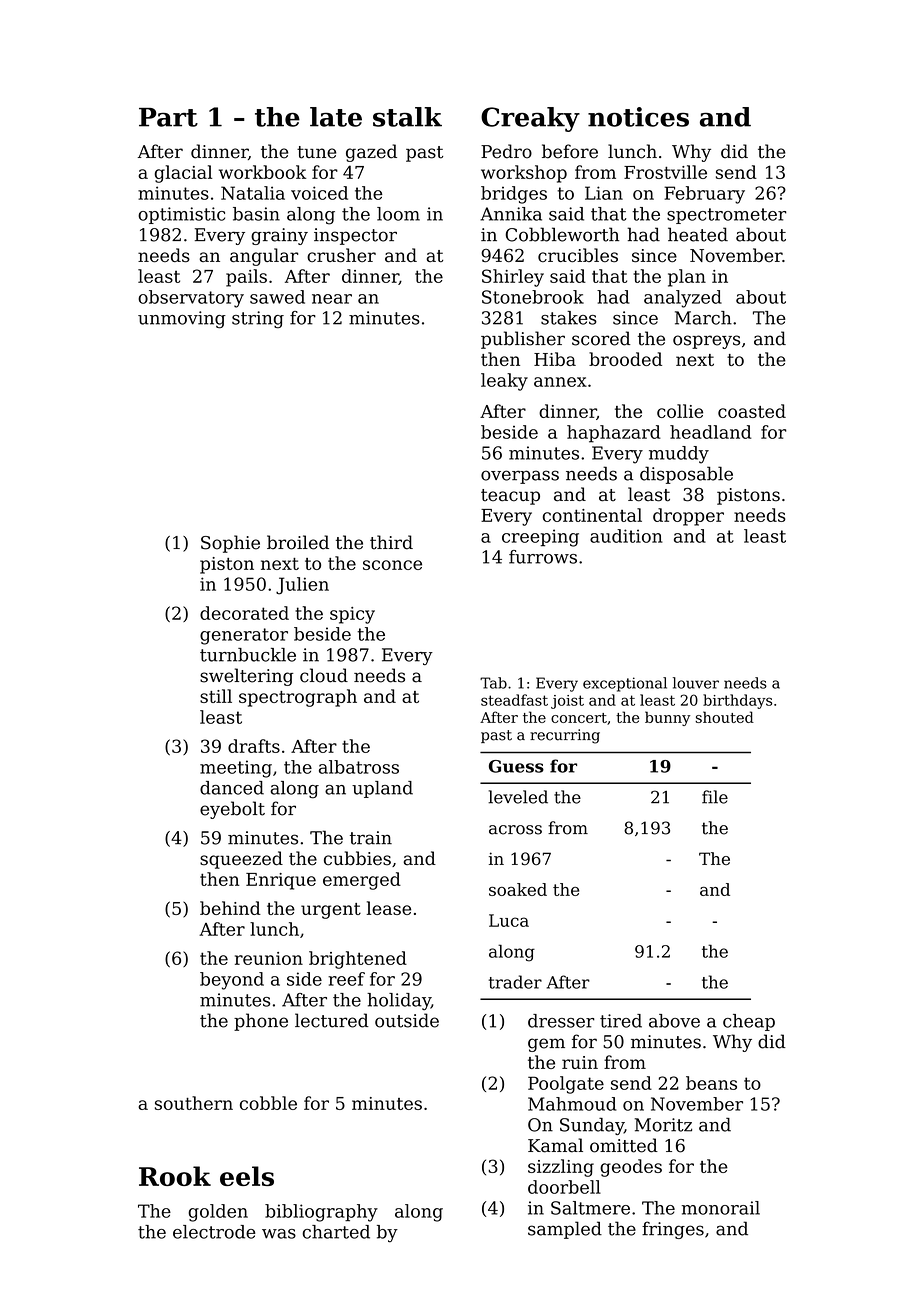 This screenshot has height=1314, width=924. What do you see at coordinates (688, 517) in the screenshot?
I see `dropper` at bounding box center [688, 517].
